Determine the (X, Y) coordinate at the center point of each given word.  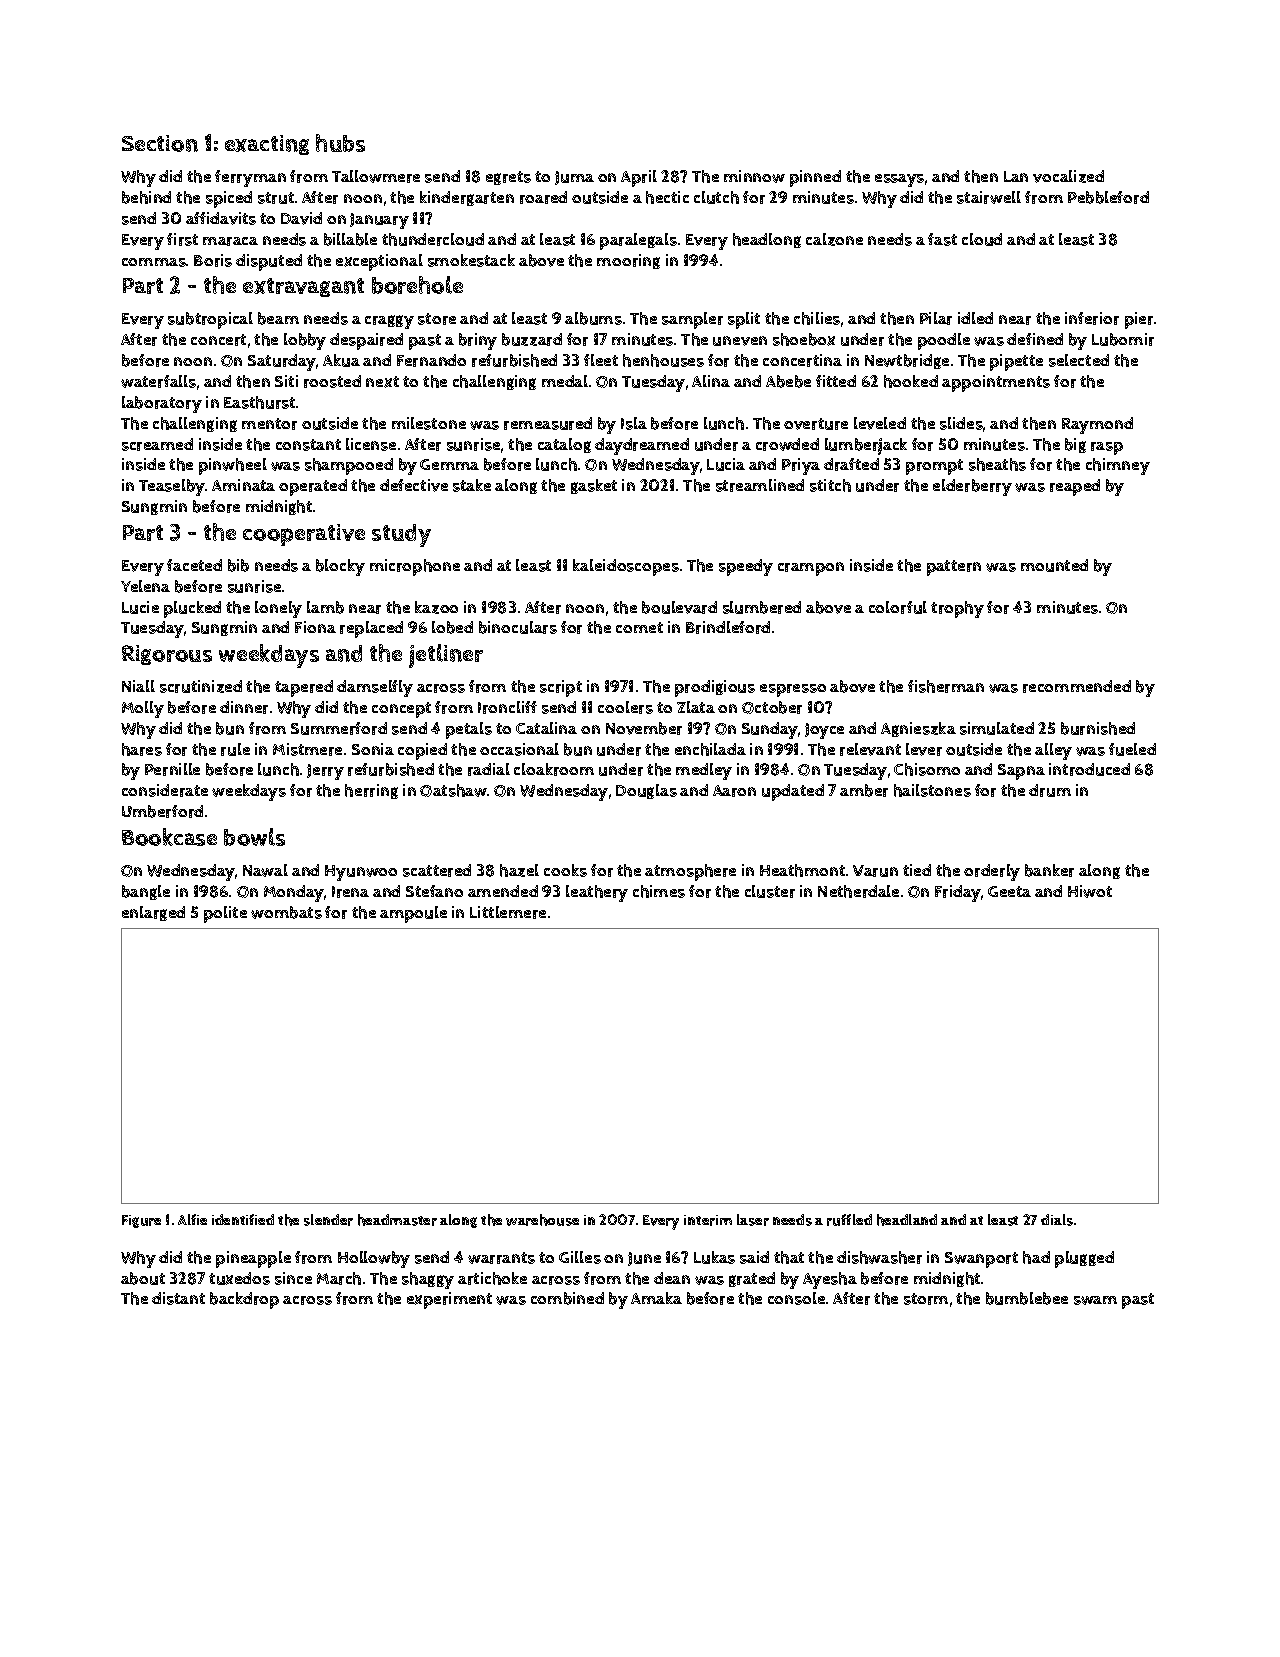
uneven (740, 341)
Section (160, 143)
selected (1079, 360)
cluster (770, 891)
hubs (340, 143)
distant (178, 1298)
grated (752, 1279)
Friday (958, 893)
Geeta (1009, 891)
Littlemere (508, 912)
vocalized (1068, 176)
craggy (389, 322)
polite (225, 914)
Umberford (162, 811)
